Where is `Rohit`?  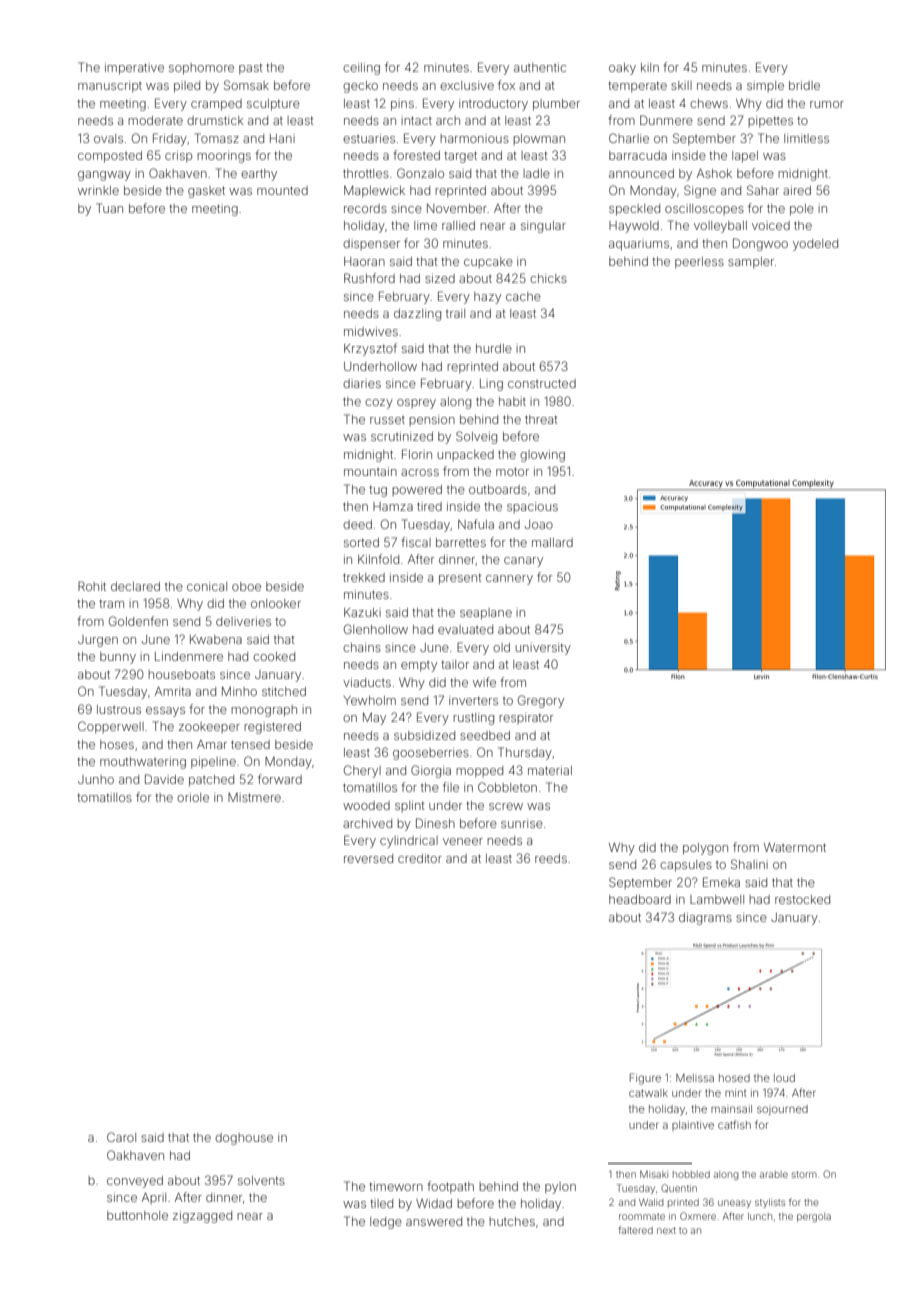
Rohit is located at coordinates (92, 586).
